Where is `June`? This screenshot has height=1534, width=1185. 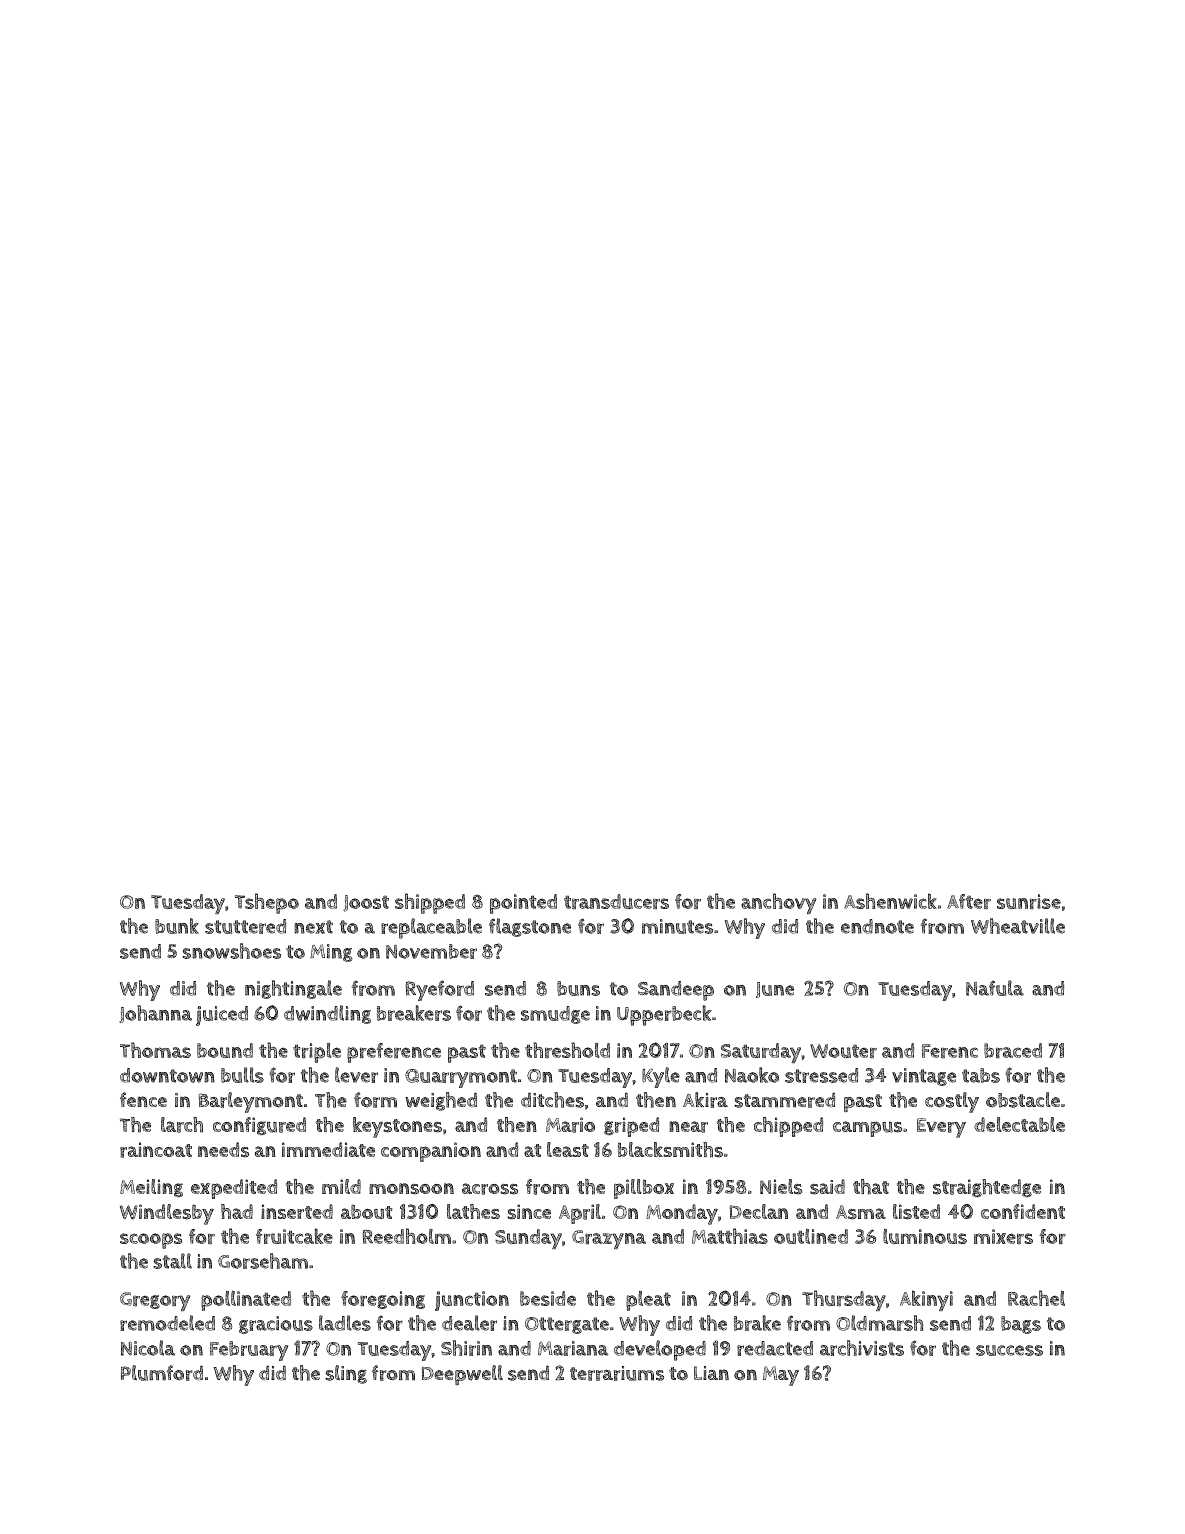
June is located at coordinates (775, 990).
